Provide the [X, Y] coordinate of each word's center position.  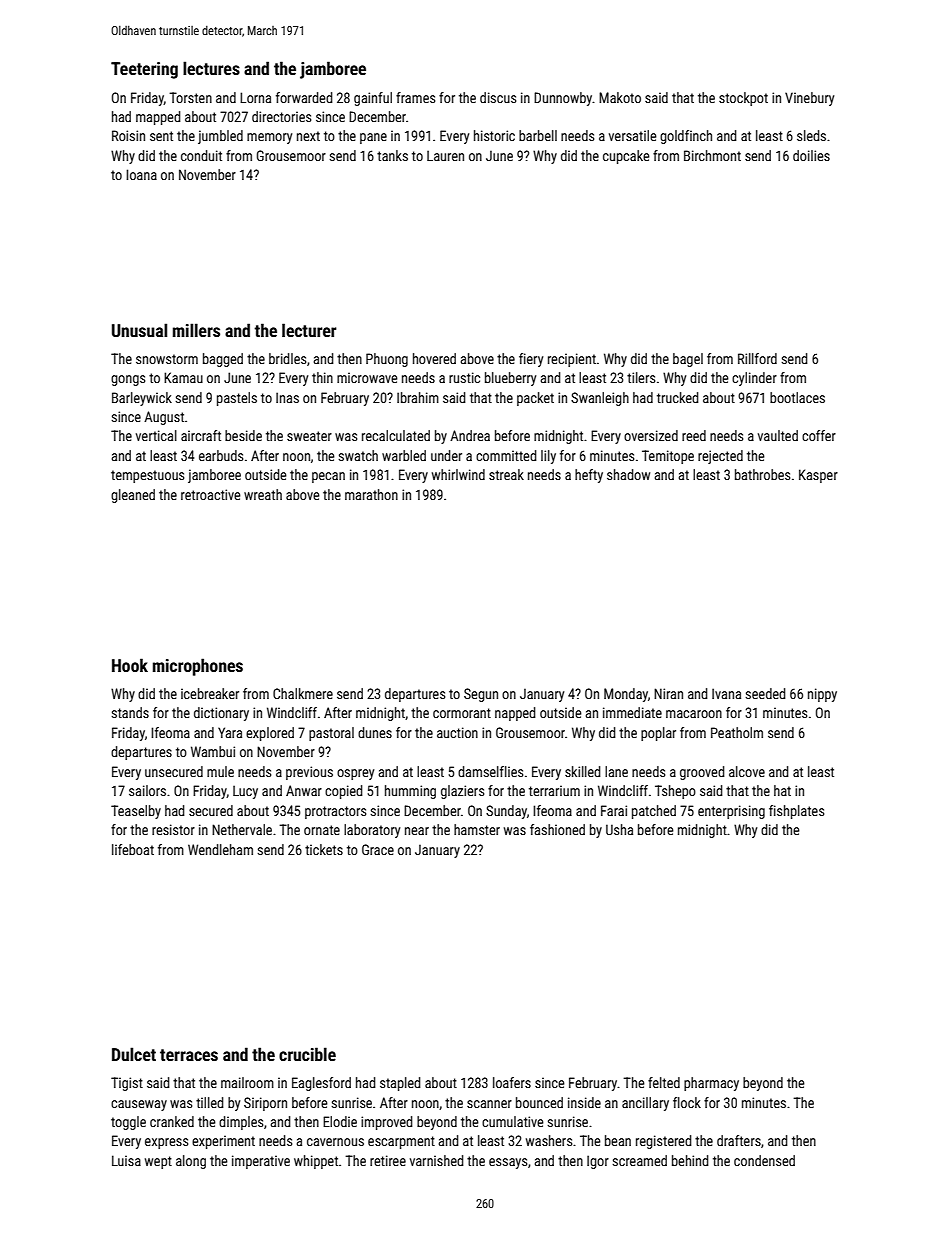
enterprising [731, 812]
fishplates [796, 812]
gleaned [133, 496]
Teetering [144, 70]
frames [415, 97]
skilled [583, 771]
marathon [371, 494]
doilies [811, 155]
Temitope [668, 457]
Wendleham [220, 849]
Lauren [445, 155]
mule [220, 771]
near [417, 831]
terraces [189, 1055]
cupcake [626, 157]
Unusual [139, 330]
